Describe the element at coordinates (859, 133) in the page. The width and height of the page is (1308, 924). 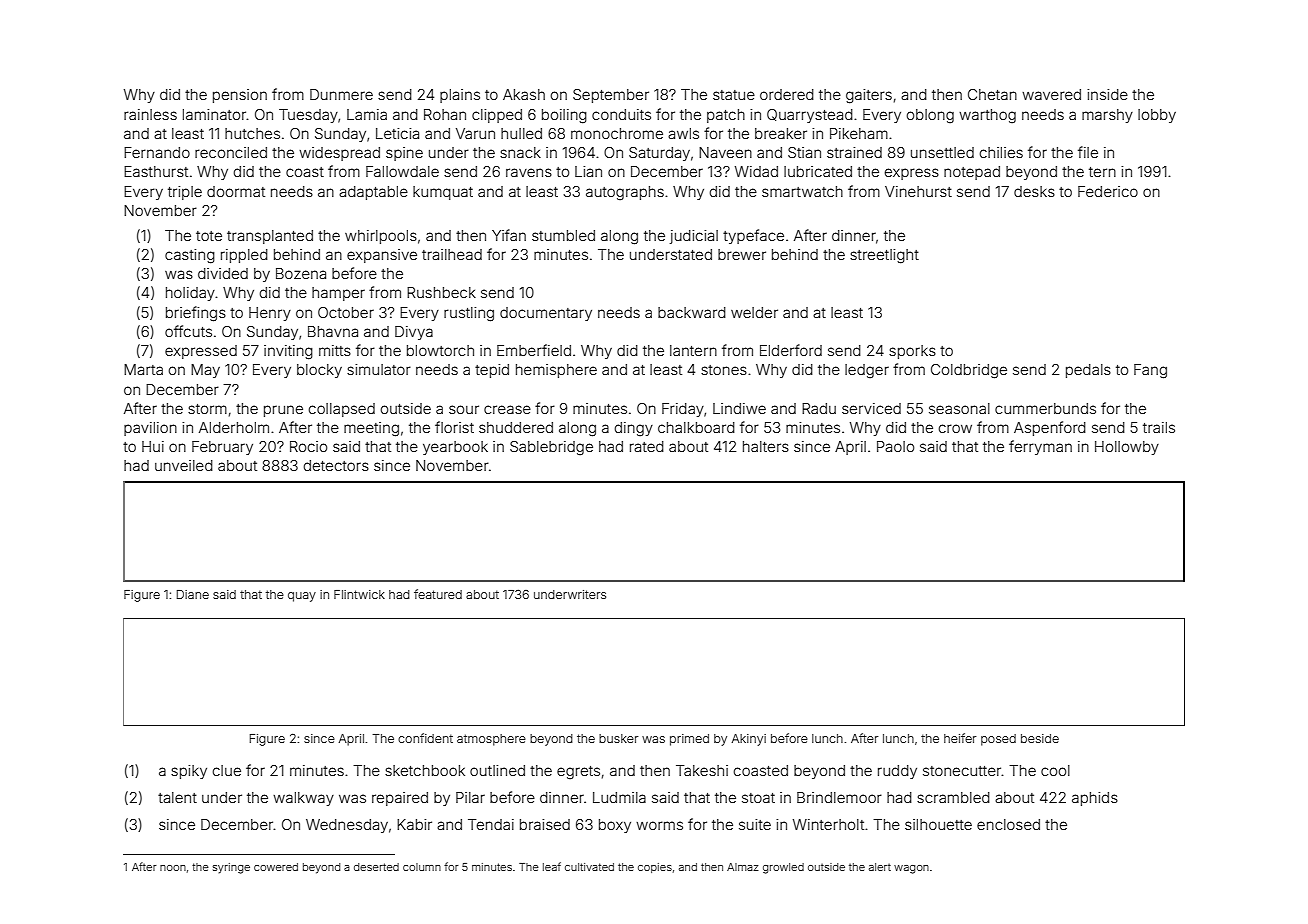
I see `Pikeham` at that location.
